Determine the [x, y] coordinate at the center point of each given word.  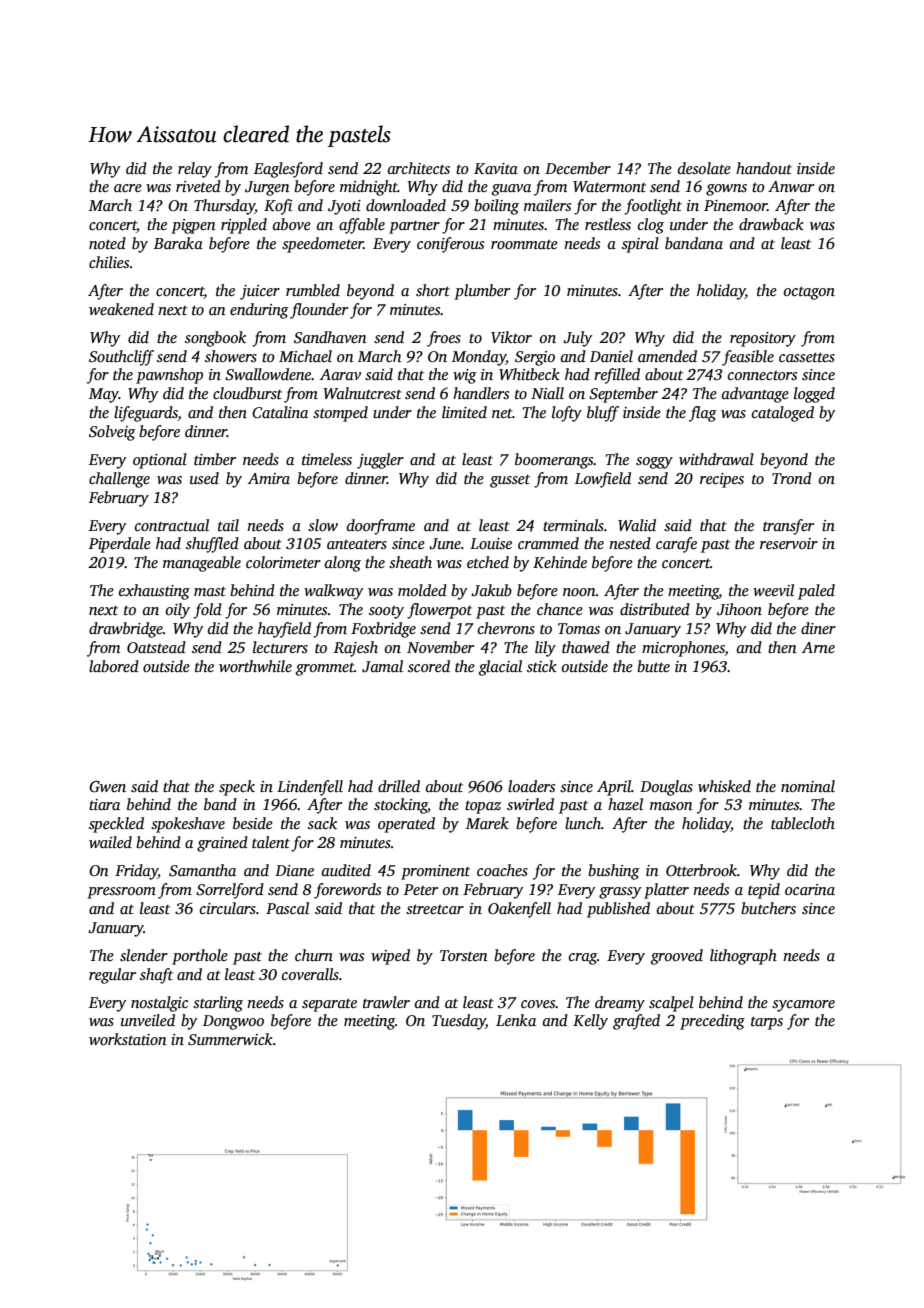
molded [422, 590]
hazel [625, 804]
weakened [121, 309]
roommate [524, 244]
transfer [788, 527]
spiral [640, 245]
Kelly [590, 1022]
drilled [399, 786]
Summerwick [230, 1039]
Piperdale [120, 545]
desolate [704, 168]
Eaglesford [288, 170]
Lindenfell [310, 788]
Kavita [496, 168]
